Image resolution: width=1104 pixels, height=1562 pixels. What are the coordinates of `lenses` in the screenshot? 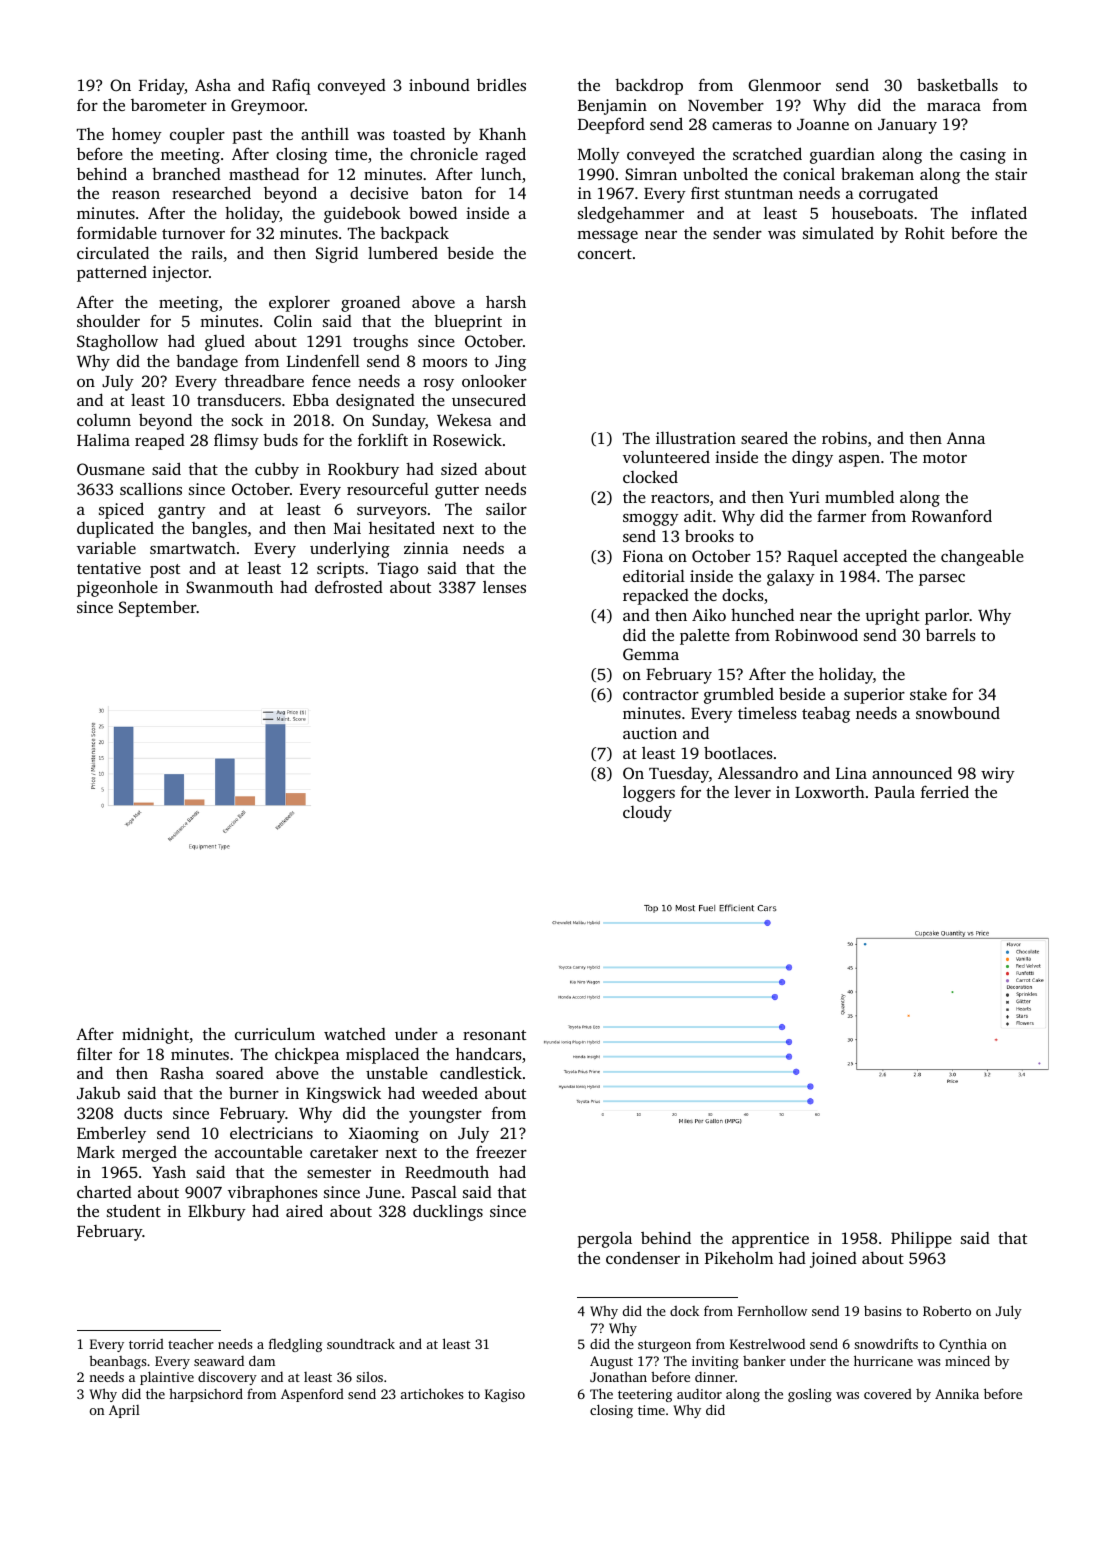 It's located at (504, 587).
